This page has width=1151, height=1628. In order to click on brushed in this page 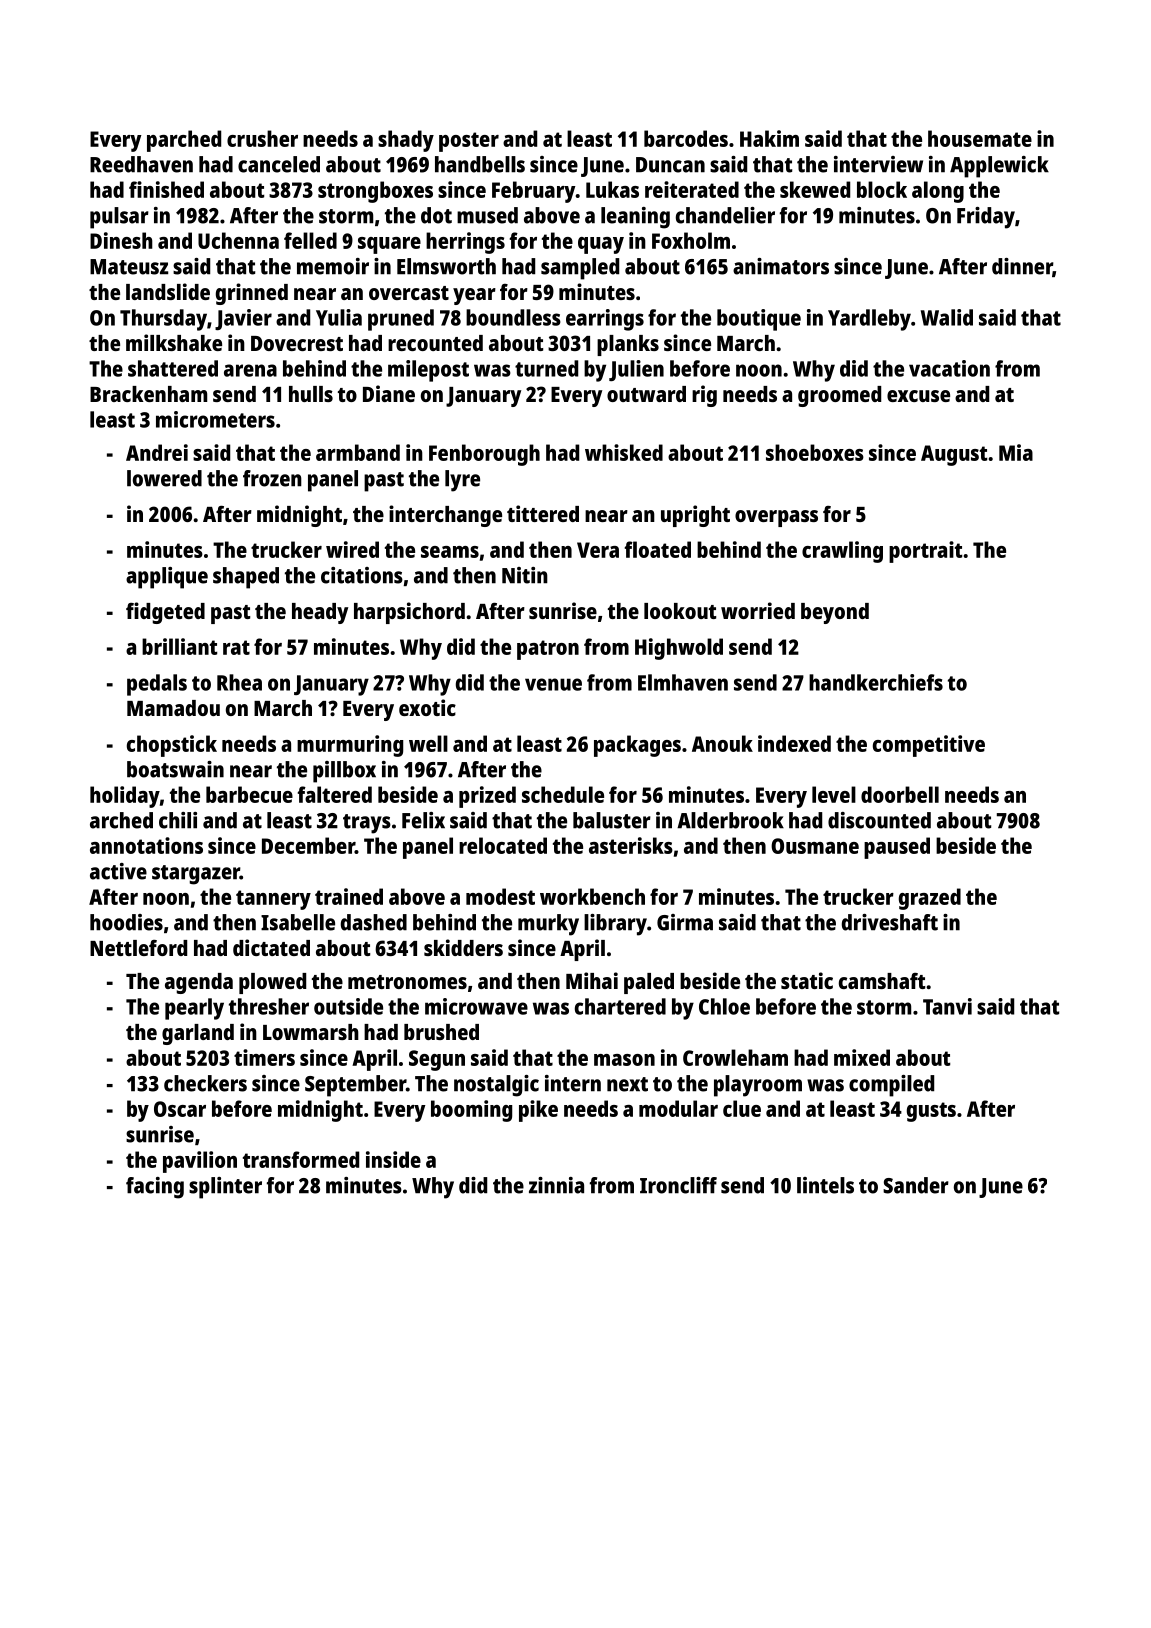, I will do `click(441, 1032)`.
